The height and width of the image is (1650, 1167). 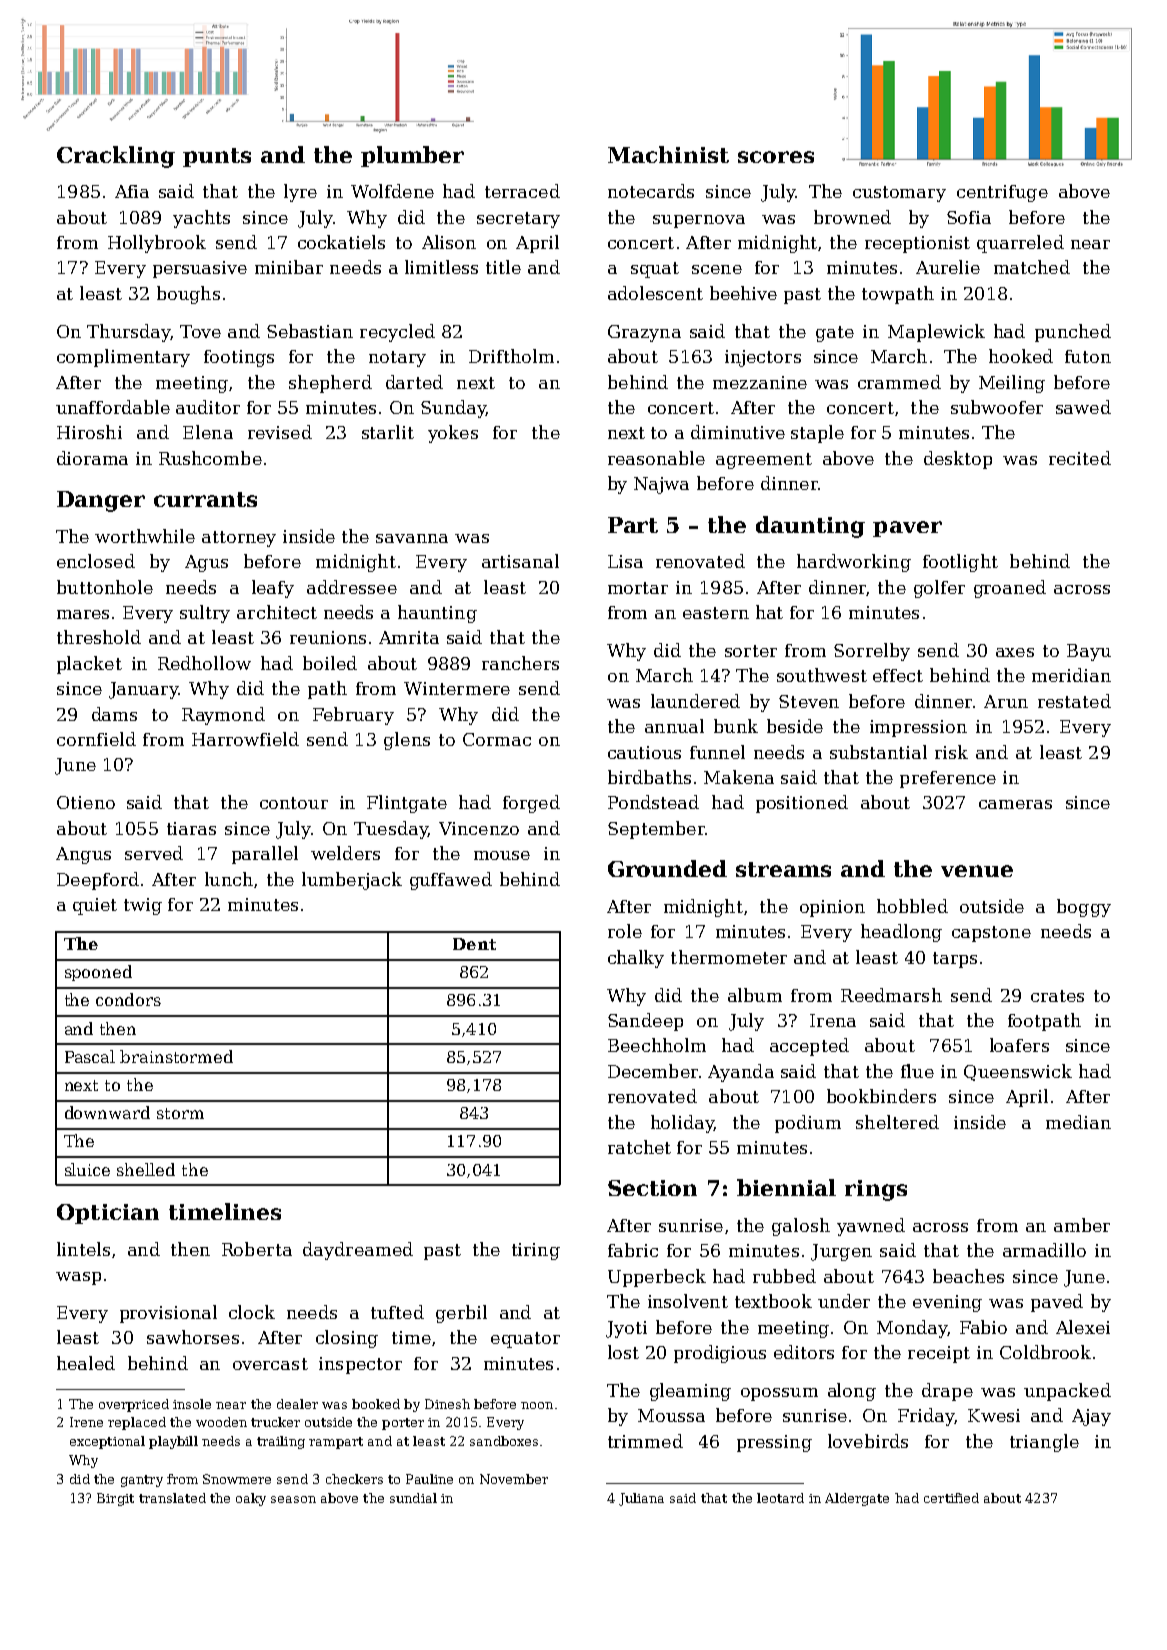 What do you see at coordinates (518, 220) in the image?
I see `secretary` at bounding box center [518, 220].
